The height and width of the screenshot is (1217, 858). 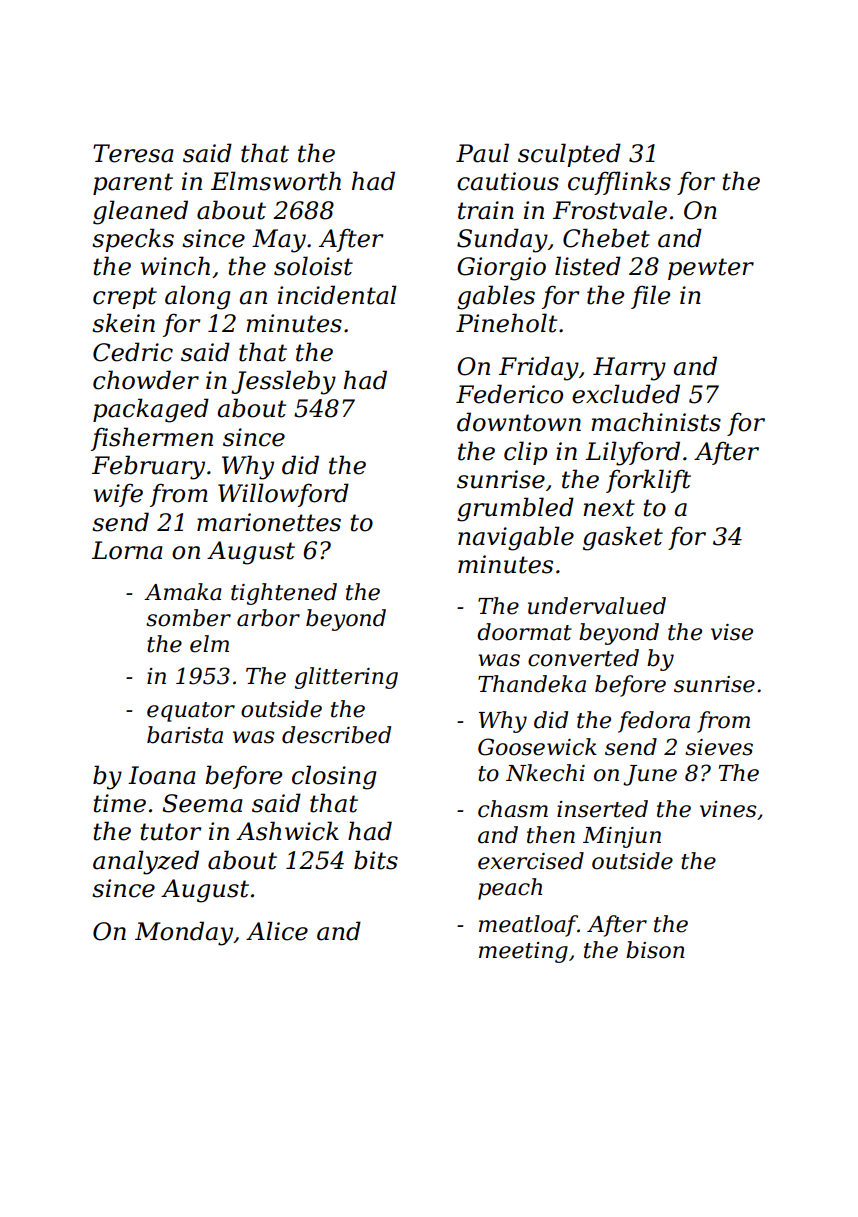 What do you see at coordinates (655, 950) in the screenshot?
I see `bison` at bounding box center [655, 950].
